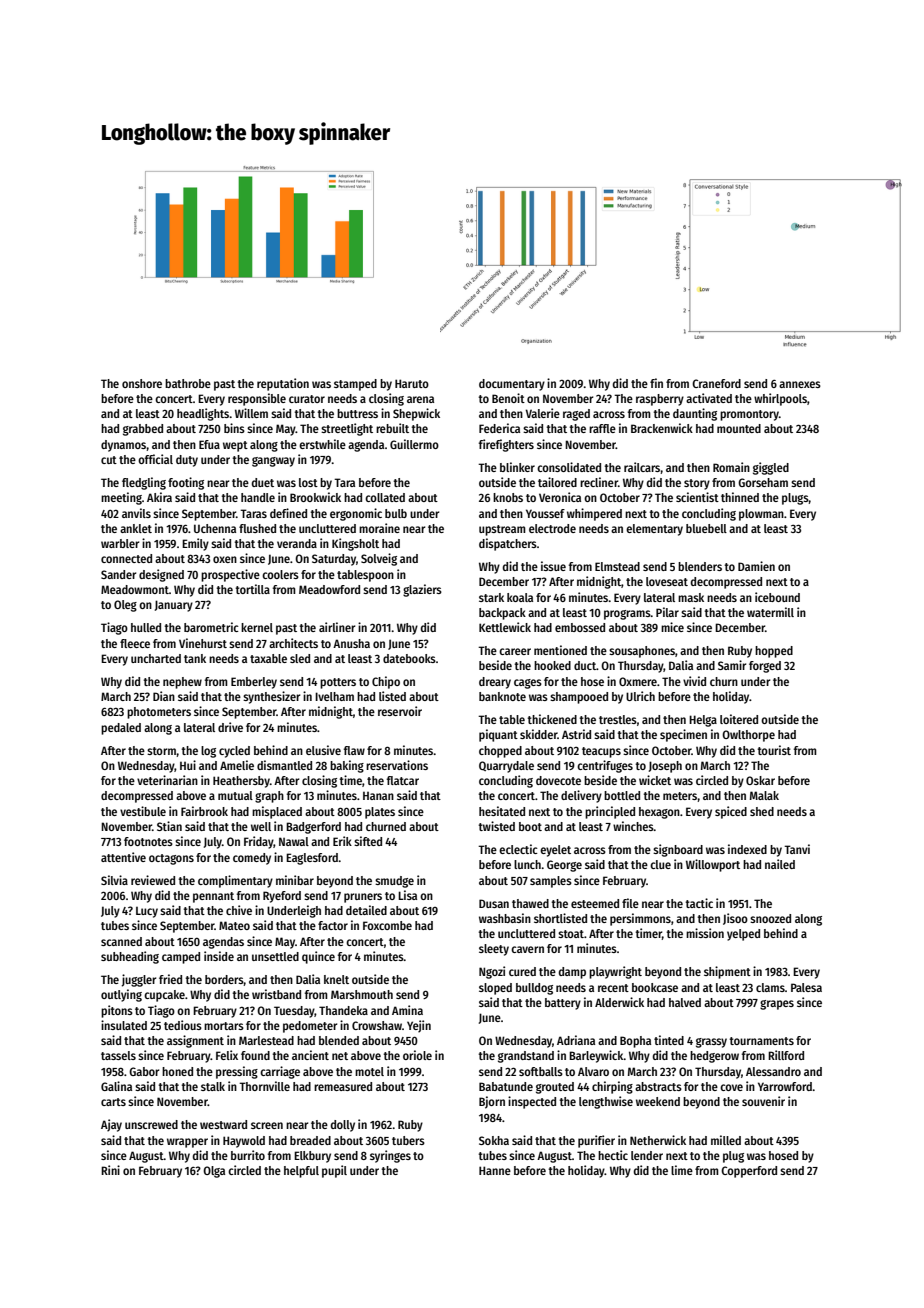  I want to click on Craneford, so click(716, 383).
